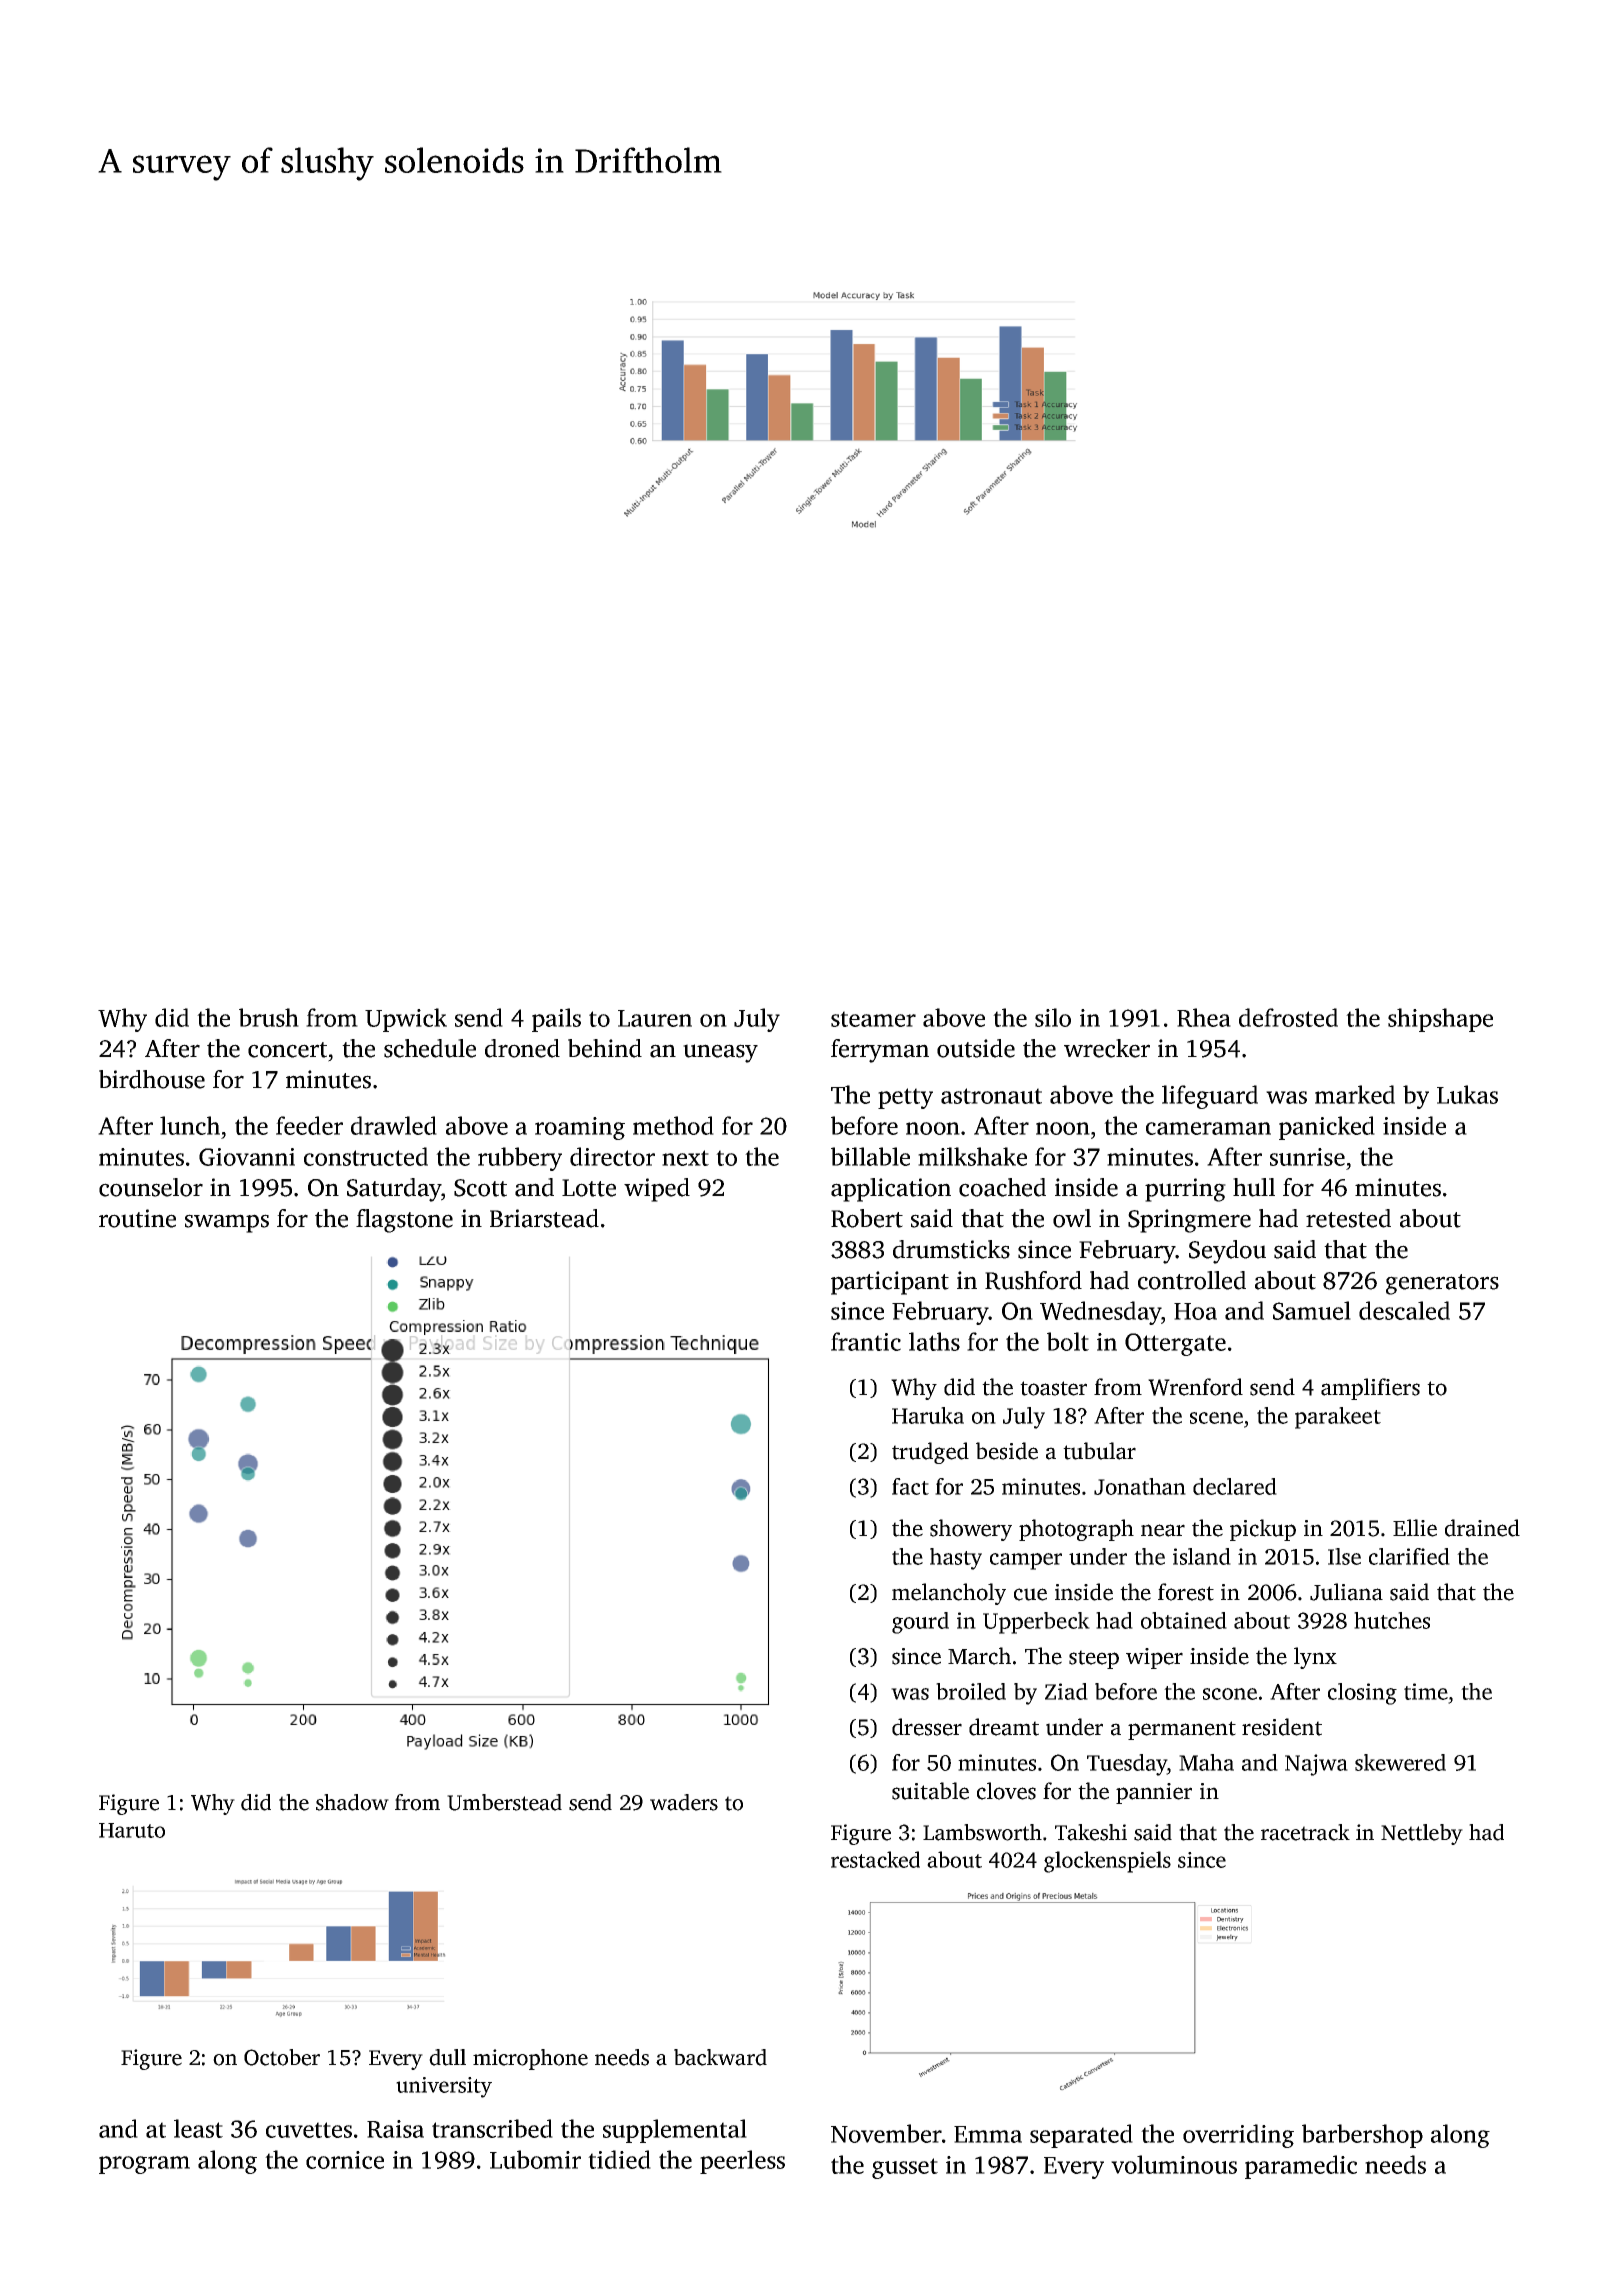 Image resolution: width=1620 pixels, height=2292 pixels. What do you see at coordinates (1482, 1528) in the image?
I see `drained` at bounding box center [1482, 1528].
